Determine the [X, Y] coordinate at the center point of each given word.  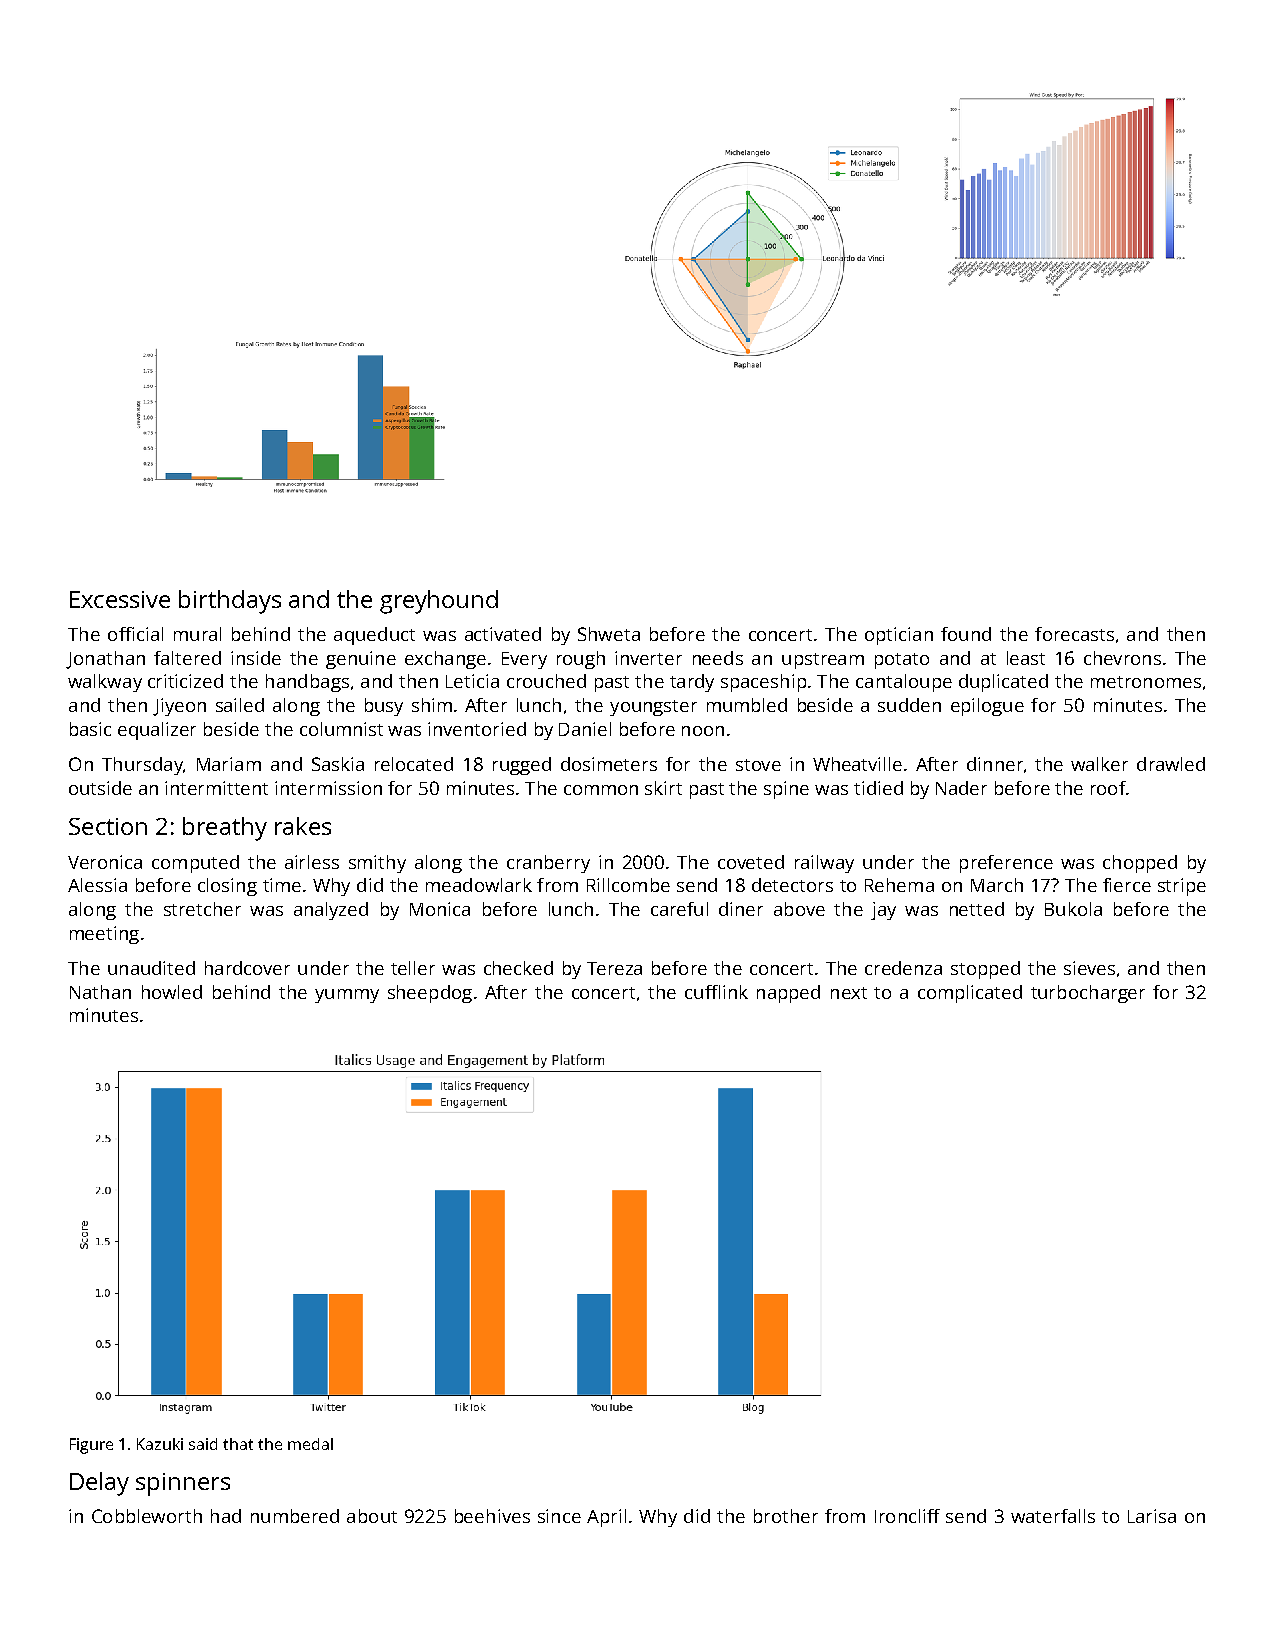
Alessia [97, 885]
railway [824, 864]
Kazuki [160, 1444]
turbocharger [1088, 994]
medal [310, 1444]
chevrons [1122, 658]
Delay [99, 1484]
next [849, 993]
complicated [970, 994]
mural [197, 634]
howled [172, 992]
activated [503, 634]
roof [1108, 788]
